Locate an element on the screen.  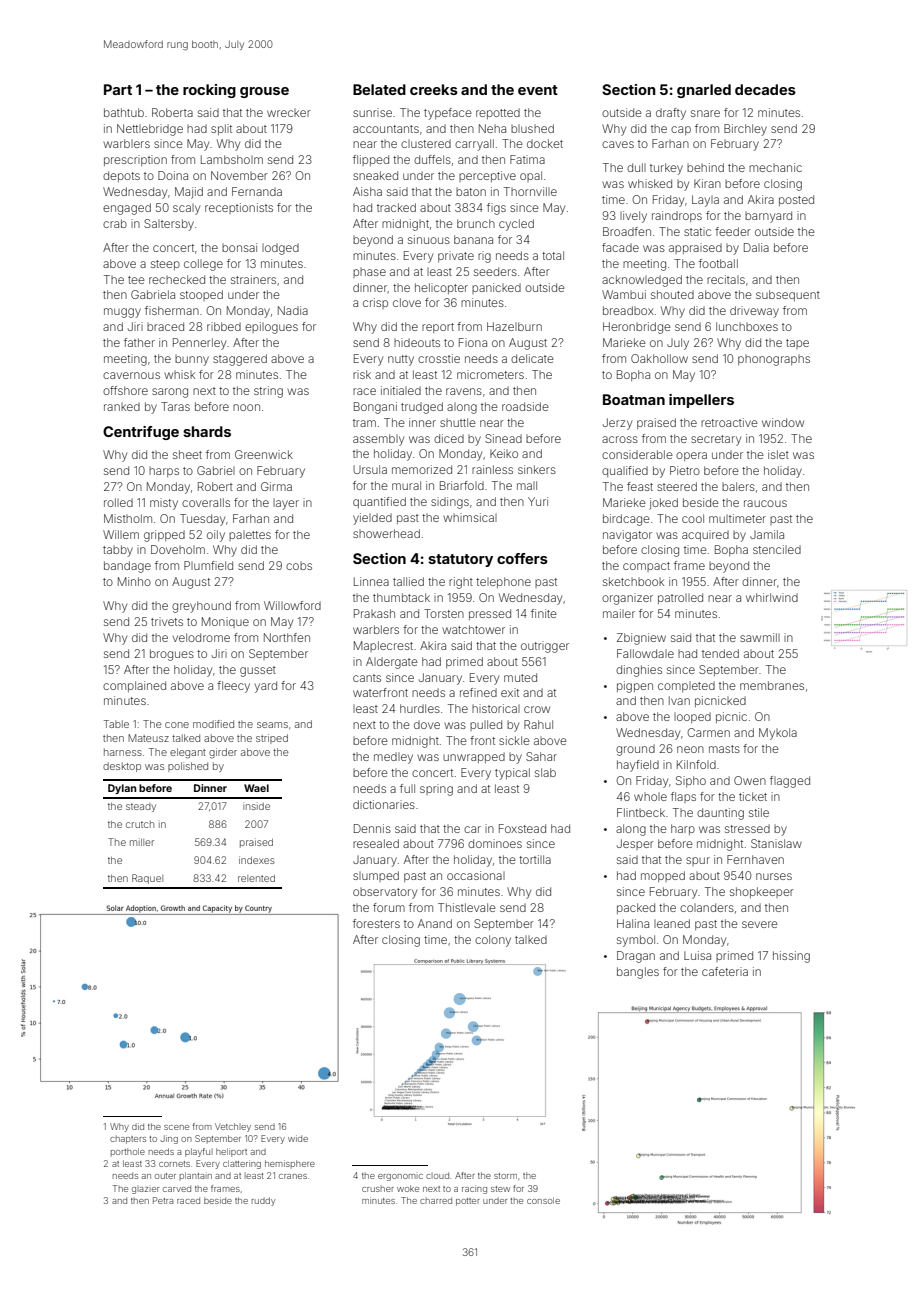
membranes is located at coordinates (772, 685).
